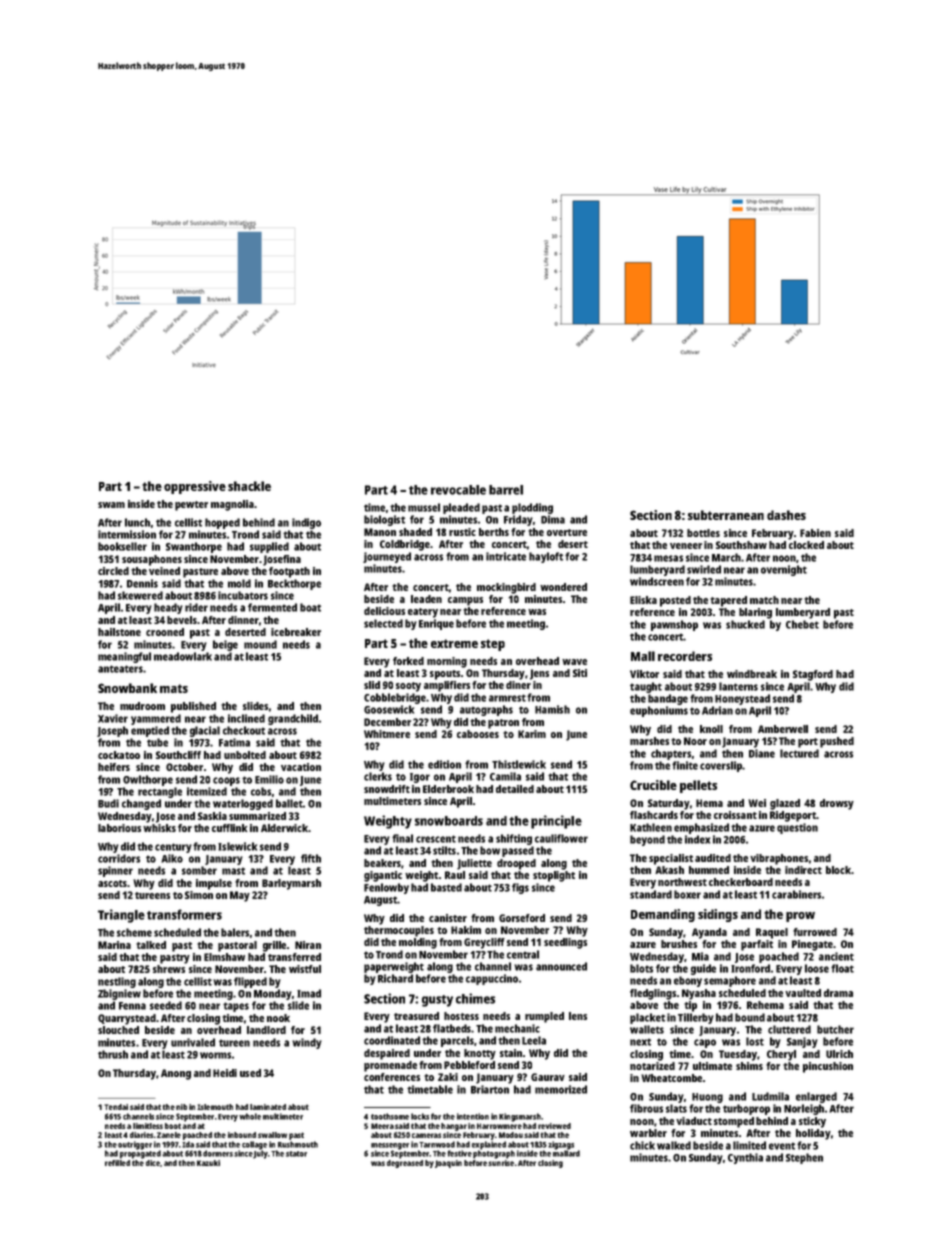 This image has width=952, height=1233. Describe the element at coordinates (119, 858) in the image. I see `corridors` at that location.
